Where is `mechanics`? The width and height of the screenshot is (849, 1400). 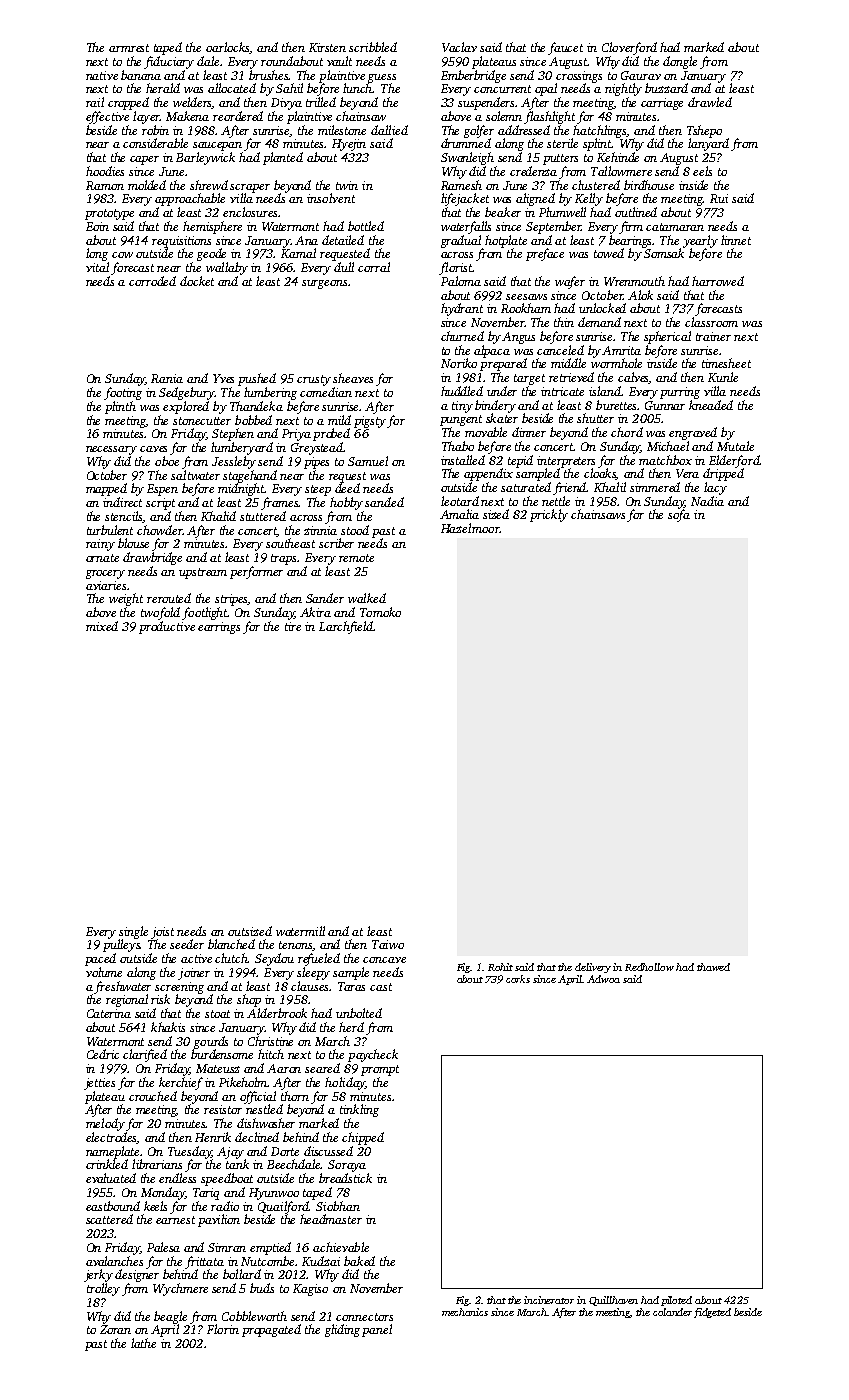 mechanics is located at coordinates (465, 1312).
